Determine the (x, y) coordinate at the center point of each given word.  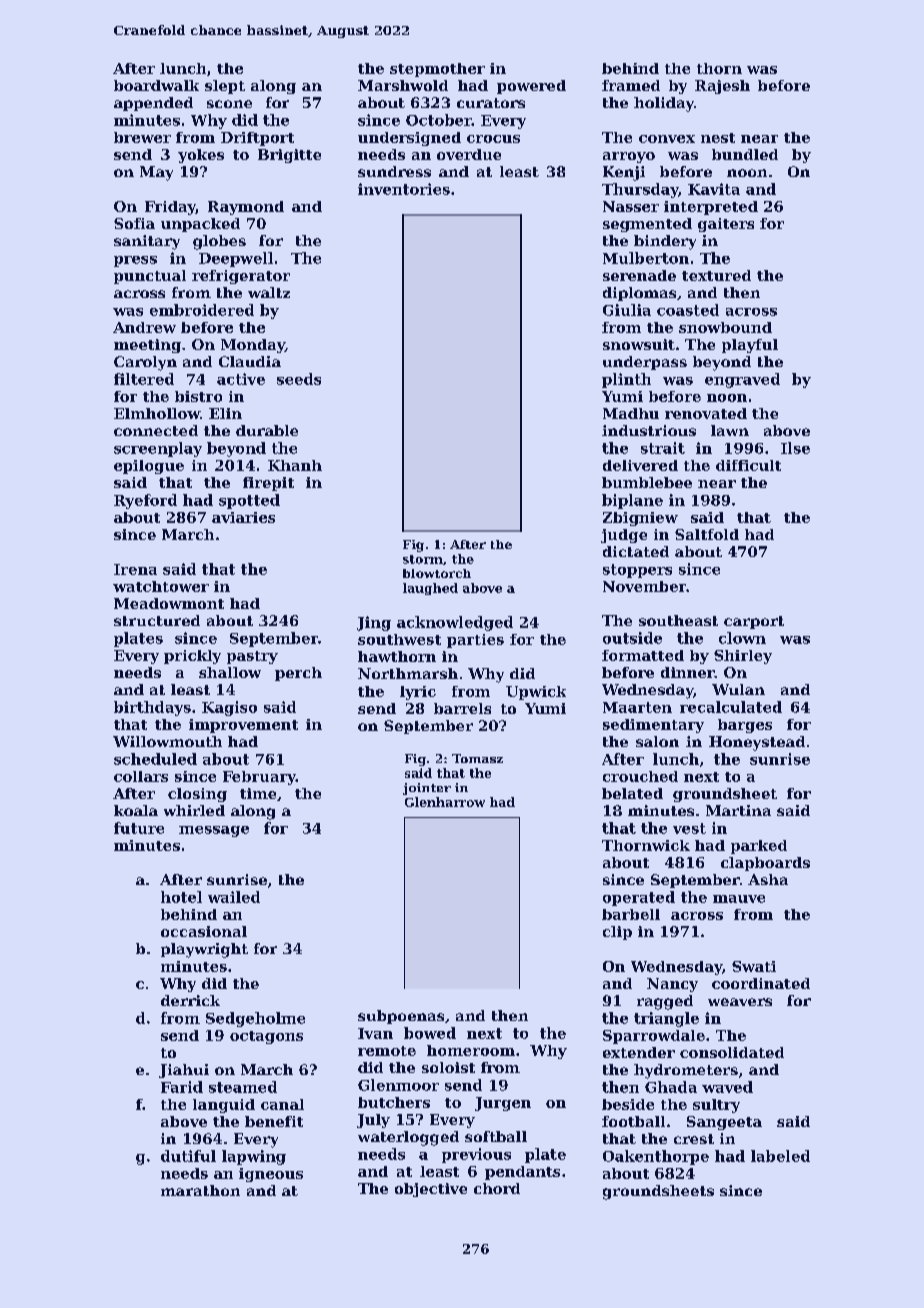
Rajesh (722, 87)
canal (282, 1104)
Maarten (637, 707)
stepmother (437, 70)
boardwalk (156, 85)
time (258, 793)
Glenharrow (445, 802)
